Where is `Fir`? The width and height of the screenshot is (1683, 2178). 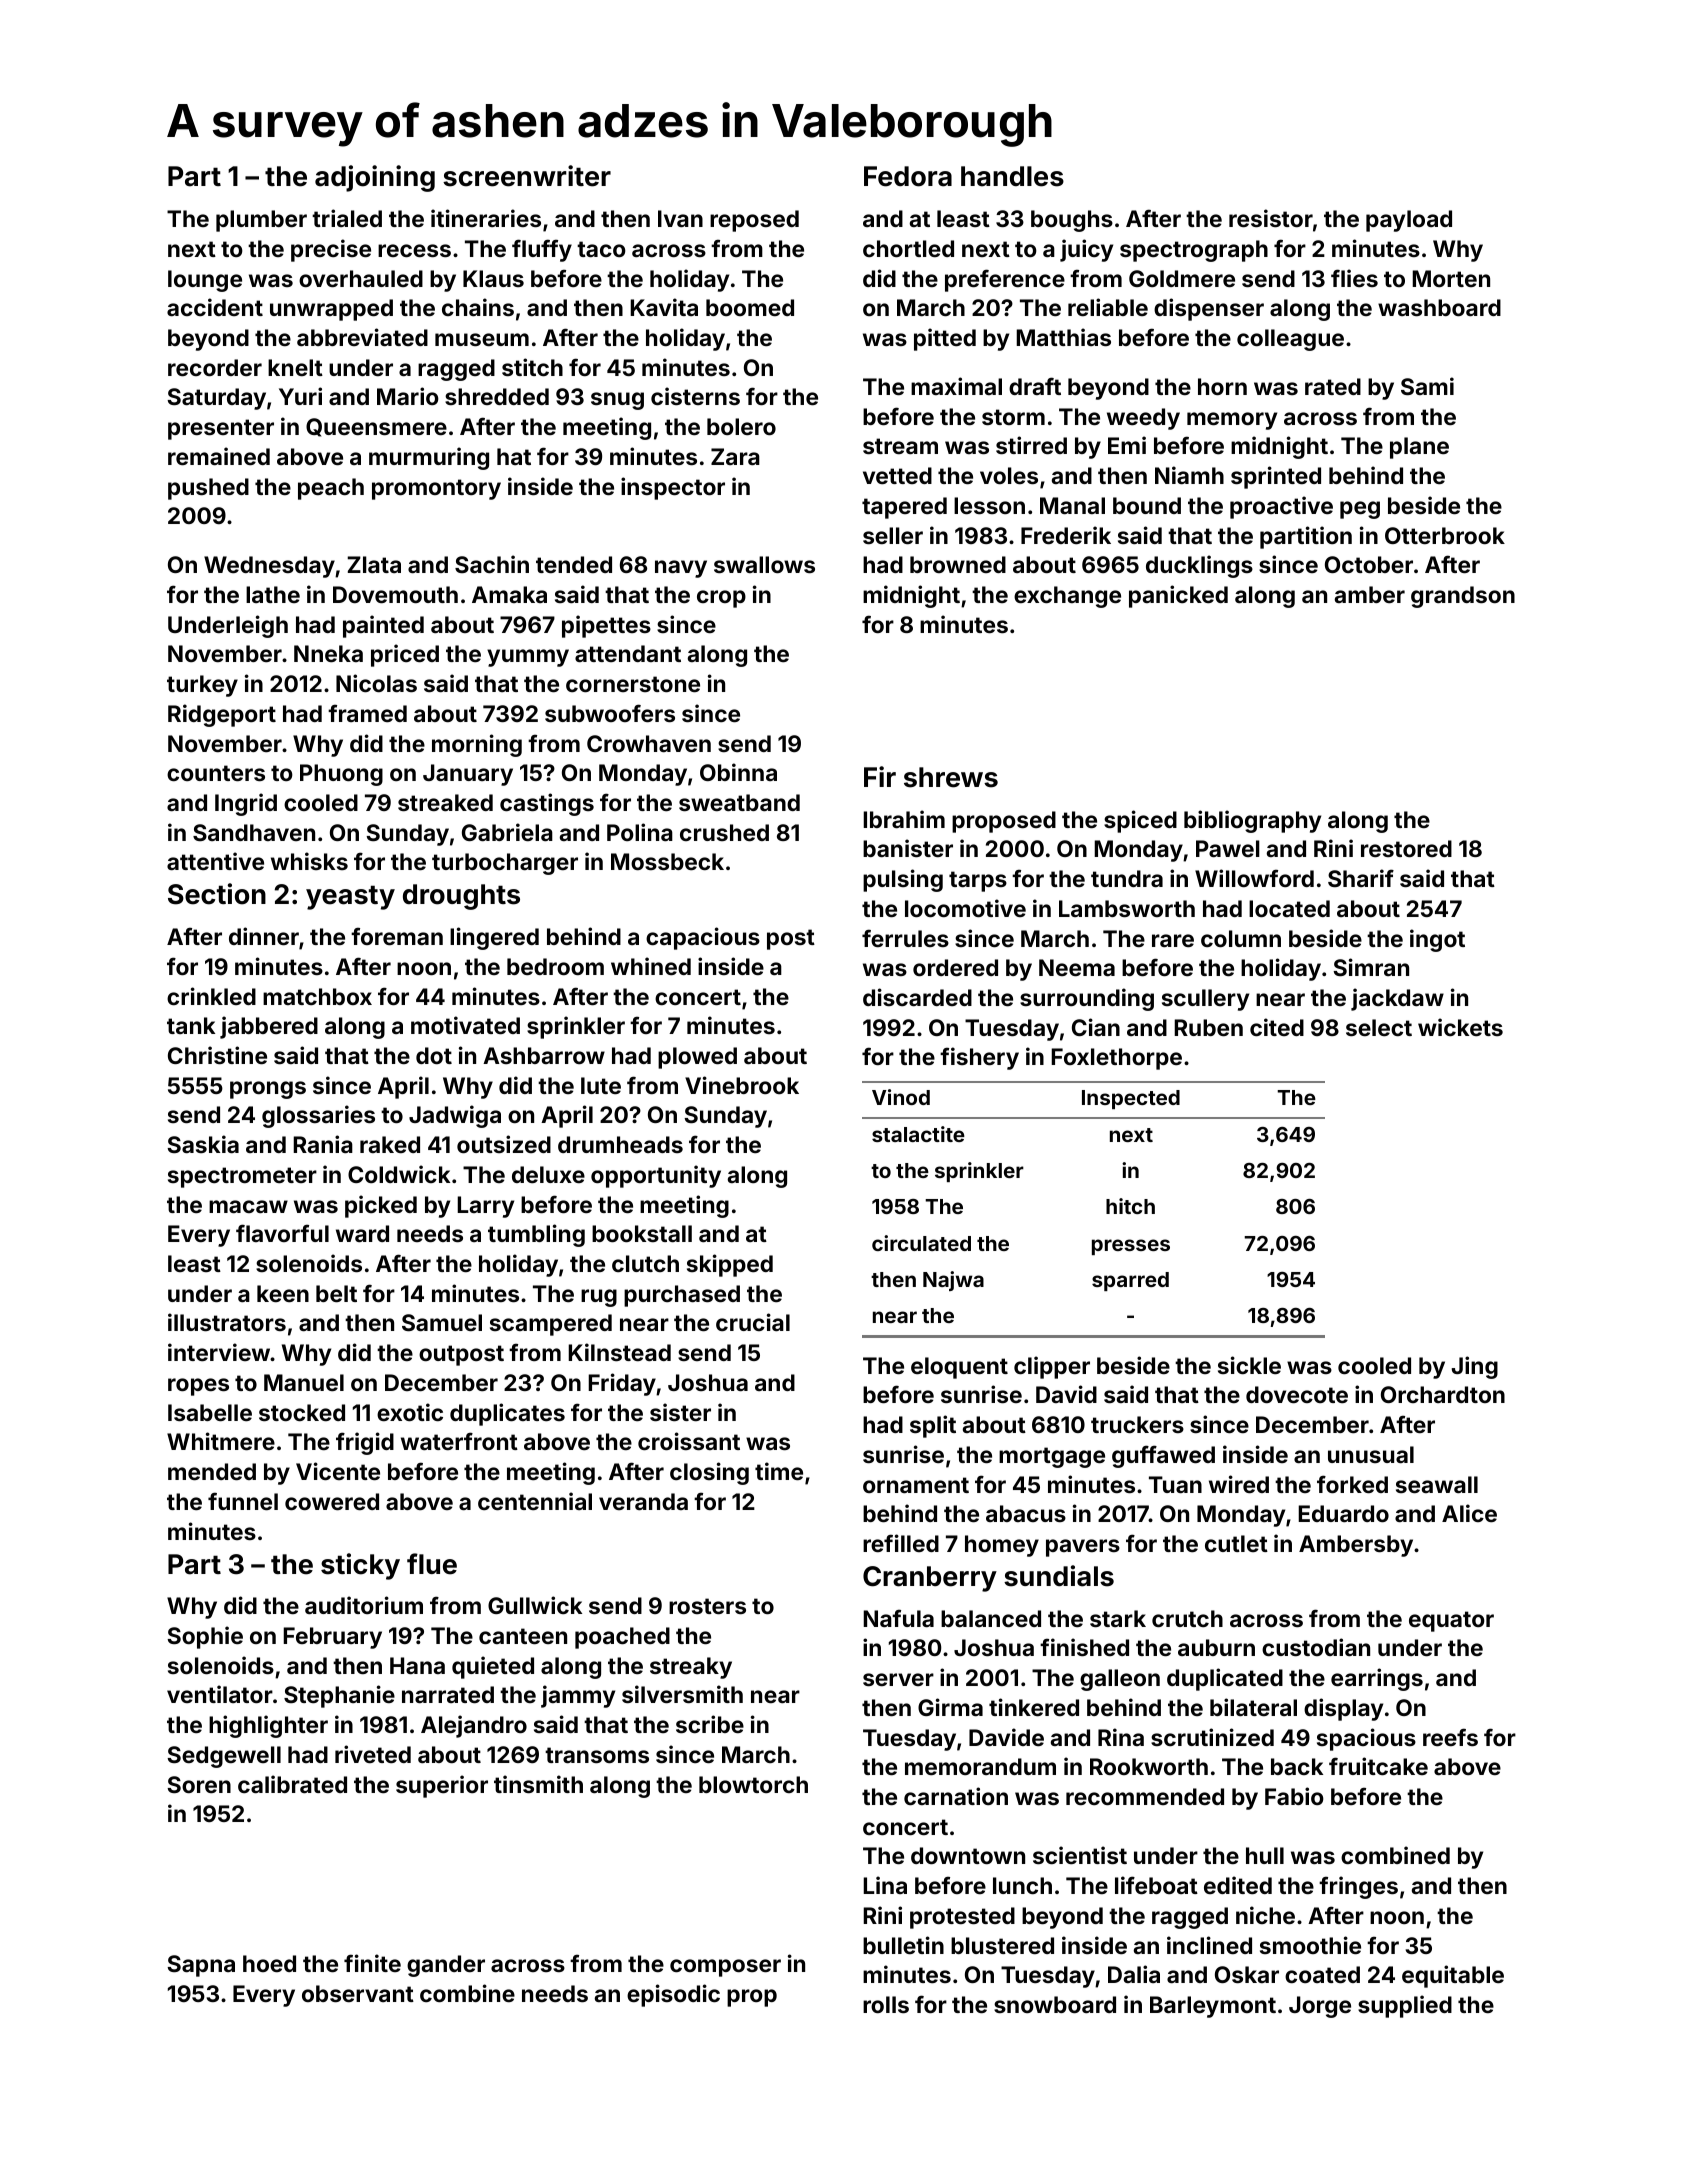 Fir is located at coordinates (880, 776).
